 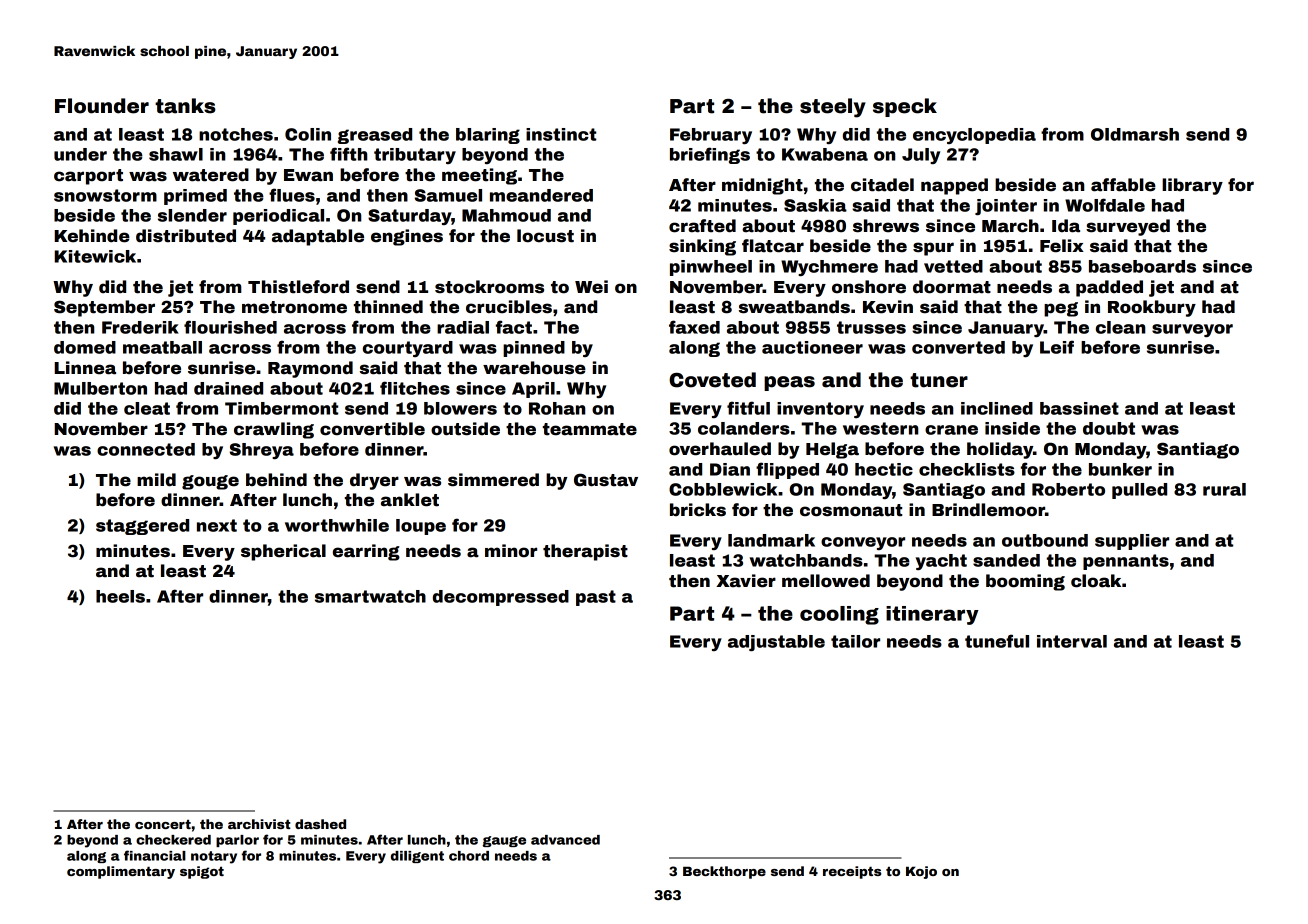 I want to click on chord, so click(x=469, y=856).
